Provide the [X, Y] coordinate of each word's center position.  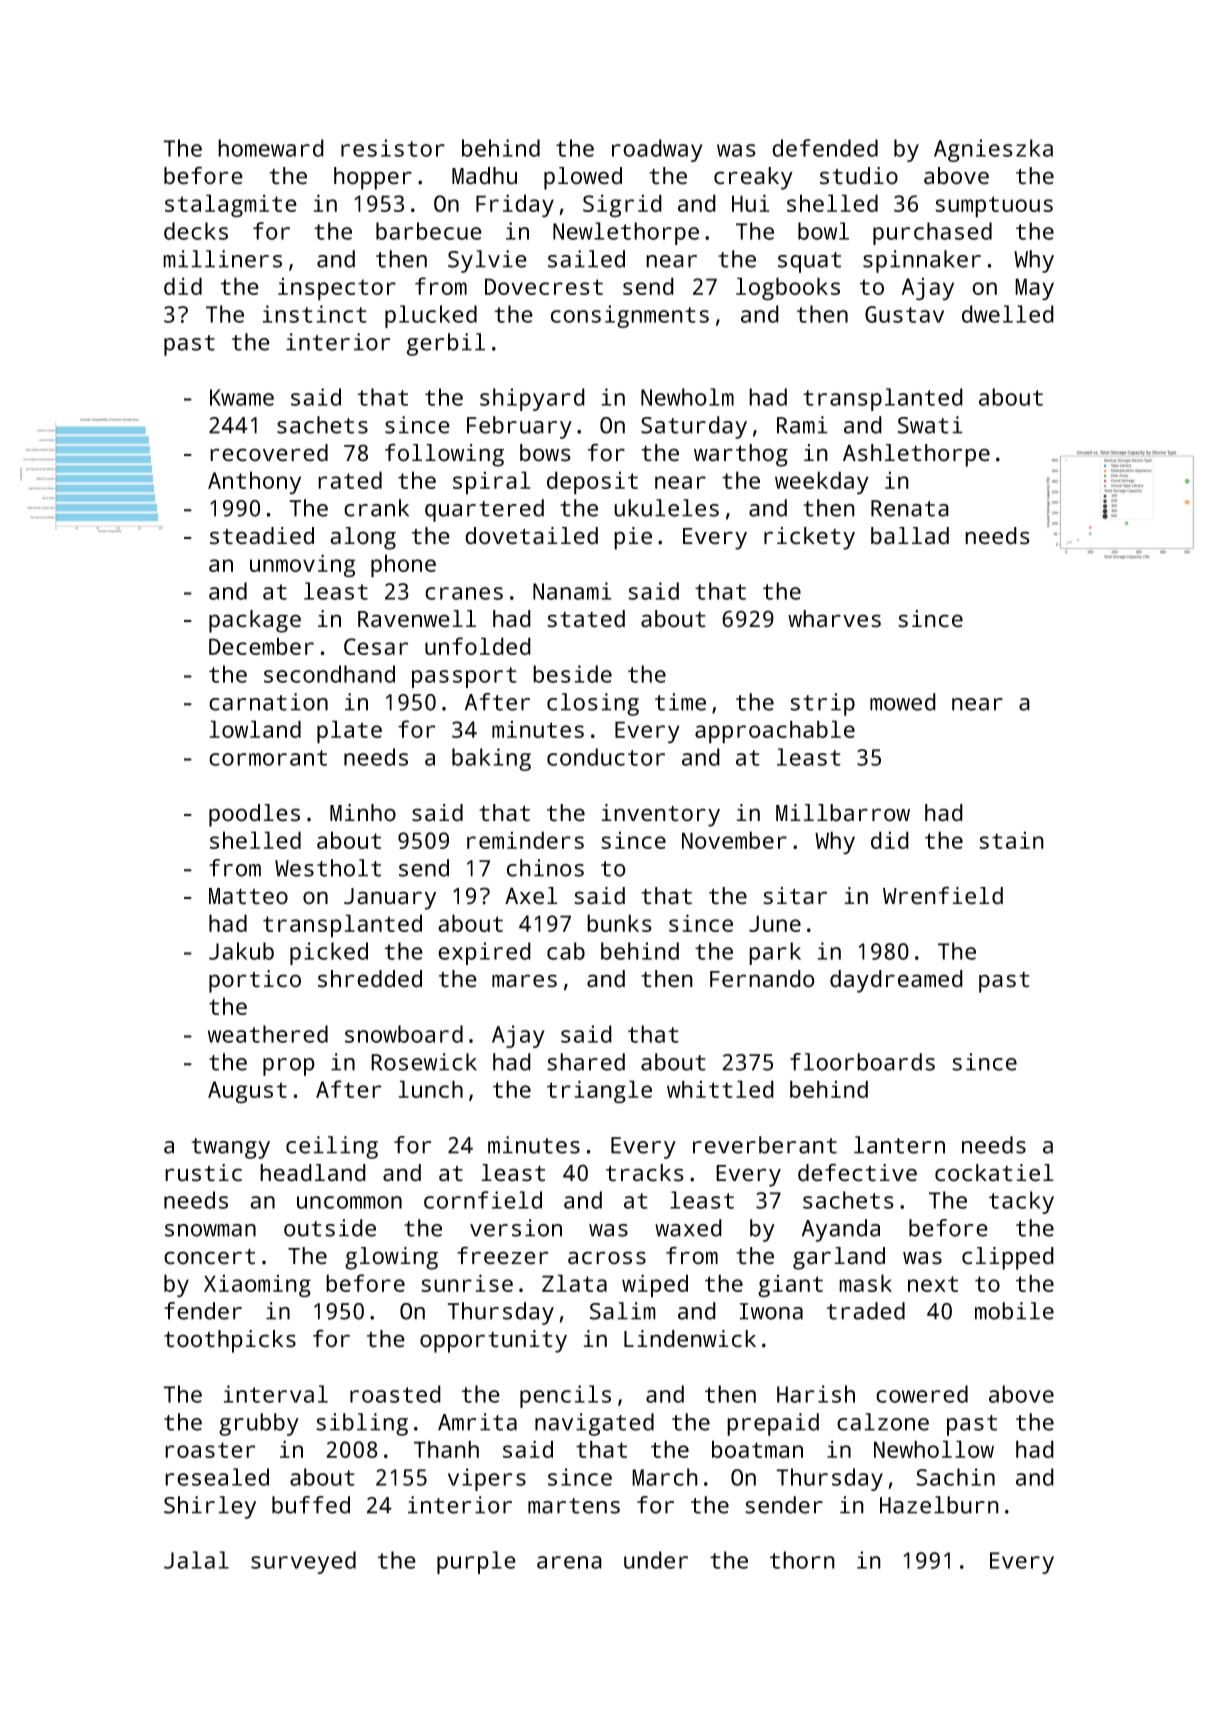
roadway [657, 150]
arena [569, 1562]
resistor [393, 148]
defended [825, 148]
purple [476, 1562]
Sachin [955, 1477]
